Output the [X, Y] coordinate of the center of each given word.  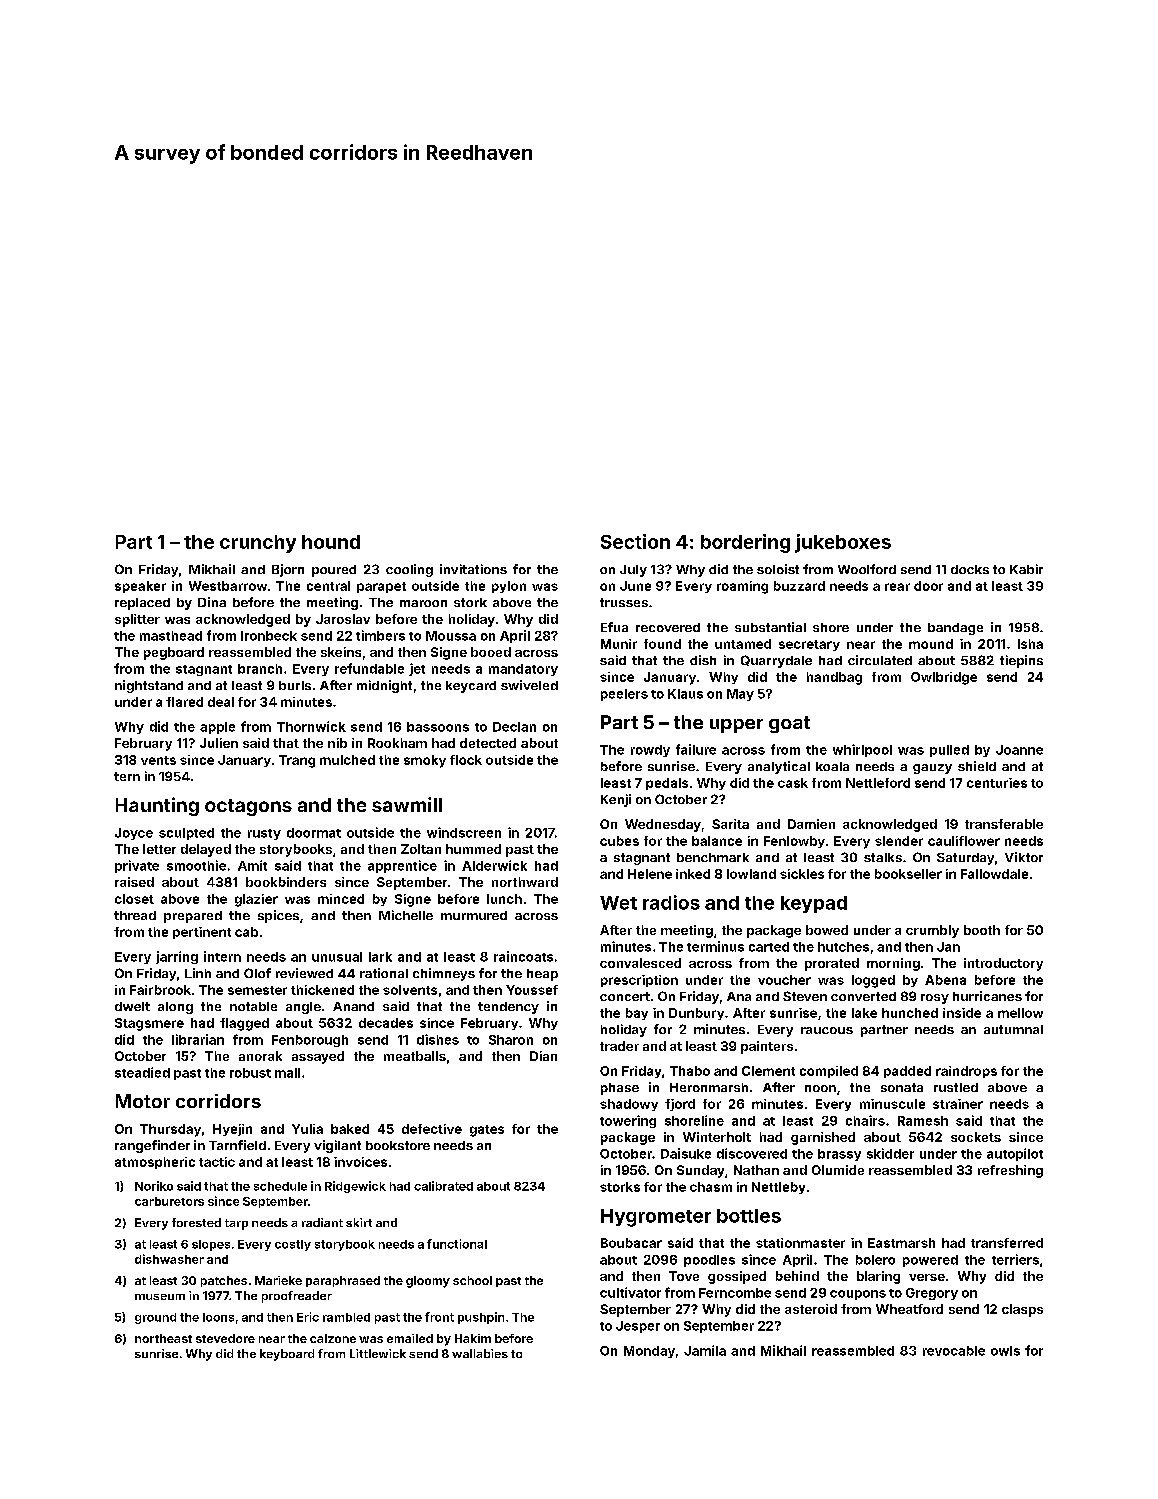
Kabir [1026, 569]
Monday [649, 1352]
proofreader [297, 1297]
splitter [137, 620]
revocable [954, 1351]
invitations [473, 569]
